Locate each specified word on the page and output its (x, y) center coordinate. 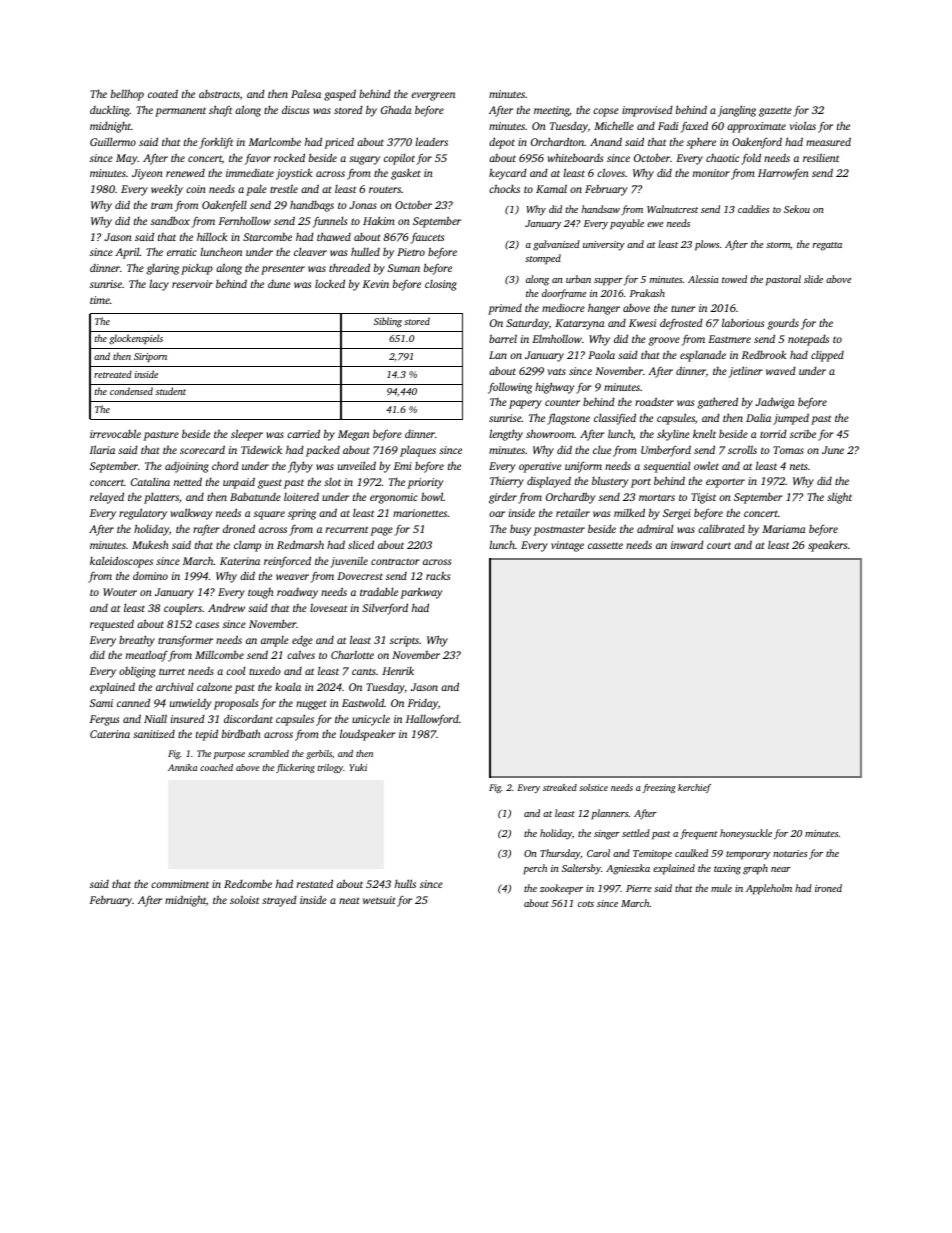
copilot (399, 159)
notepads (808, 340)
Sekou (797, 209)
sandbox (170, 220)
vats (557, 371)
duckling (110, 111)
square (269, 515)
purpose (229, 755)
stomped (543, 259)
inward (687, 545)
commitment (180, 884)
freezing (659, 788)
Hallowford (432, 720)
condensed (131, 391)
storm (778, 245)
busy (520, 530)
